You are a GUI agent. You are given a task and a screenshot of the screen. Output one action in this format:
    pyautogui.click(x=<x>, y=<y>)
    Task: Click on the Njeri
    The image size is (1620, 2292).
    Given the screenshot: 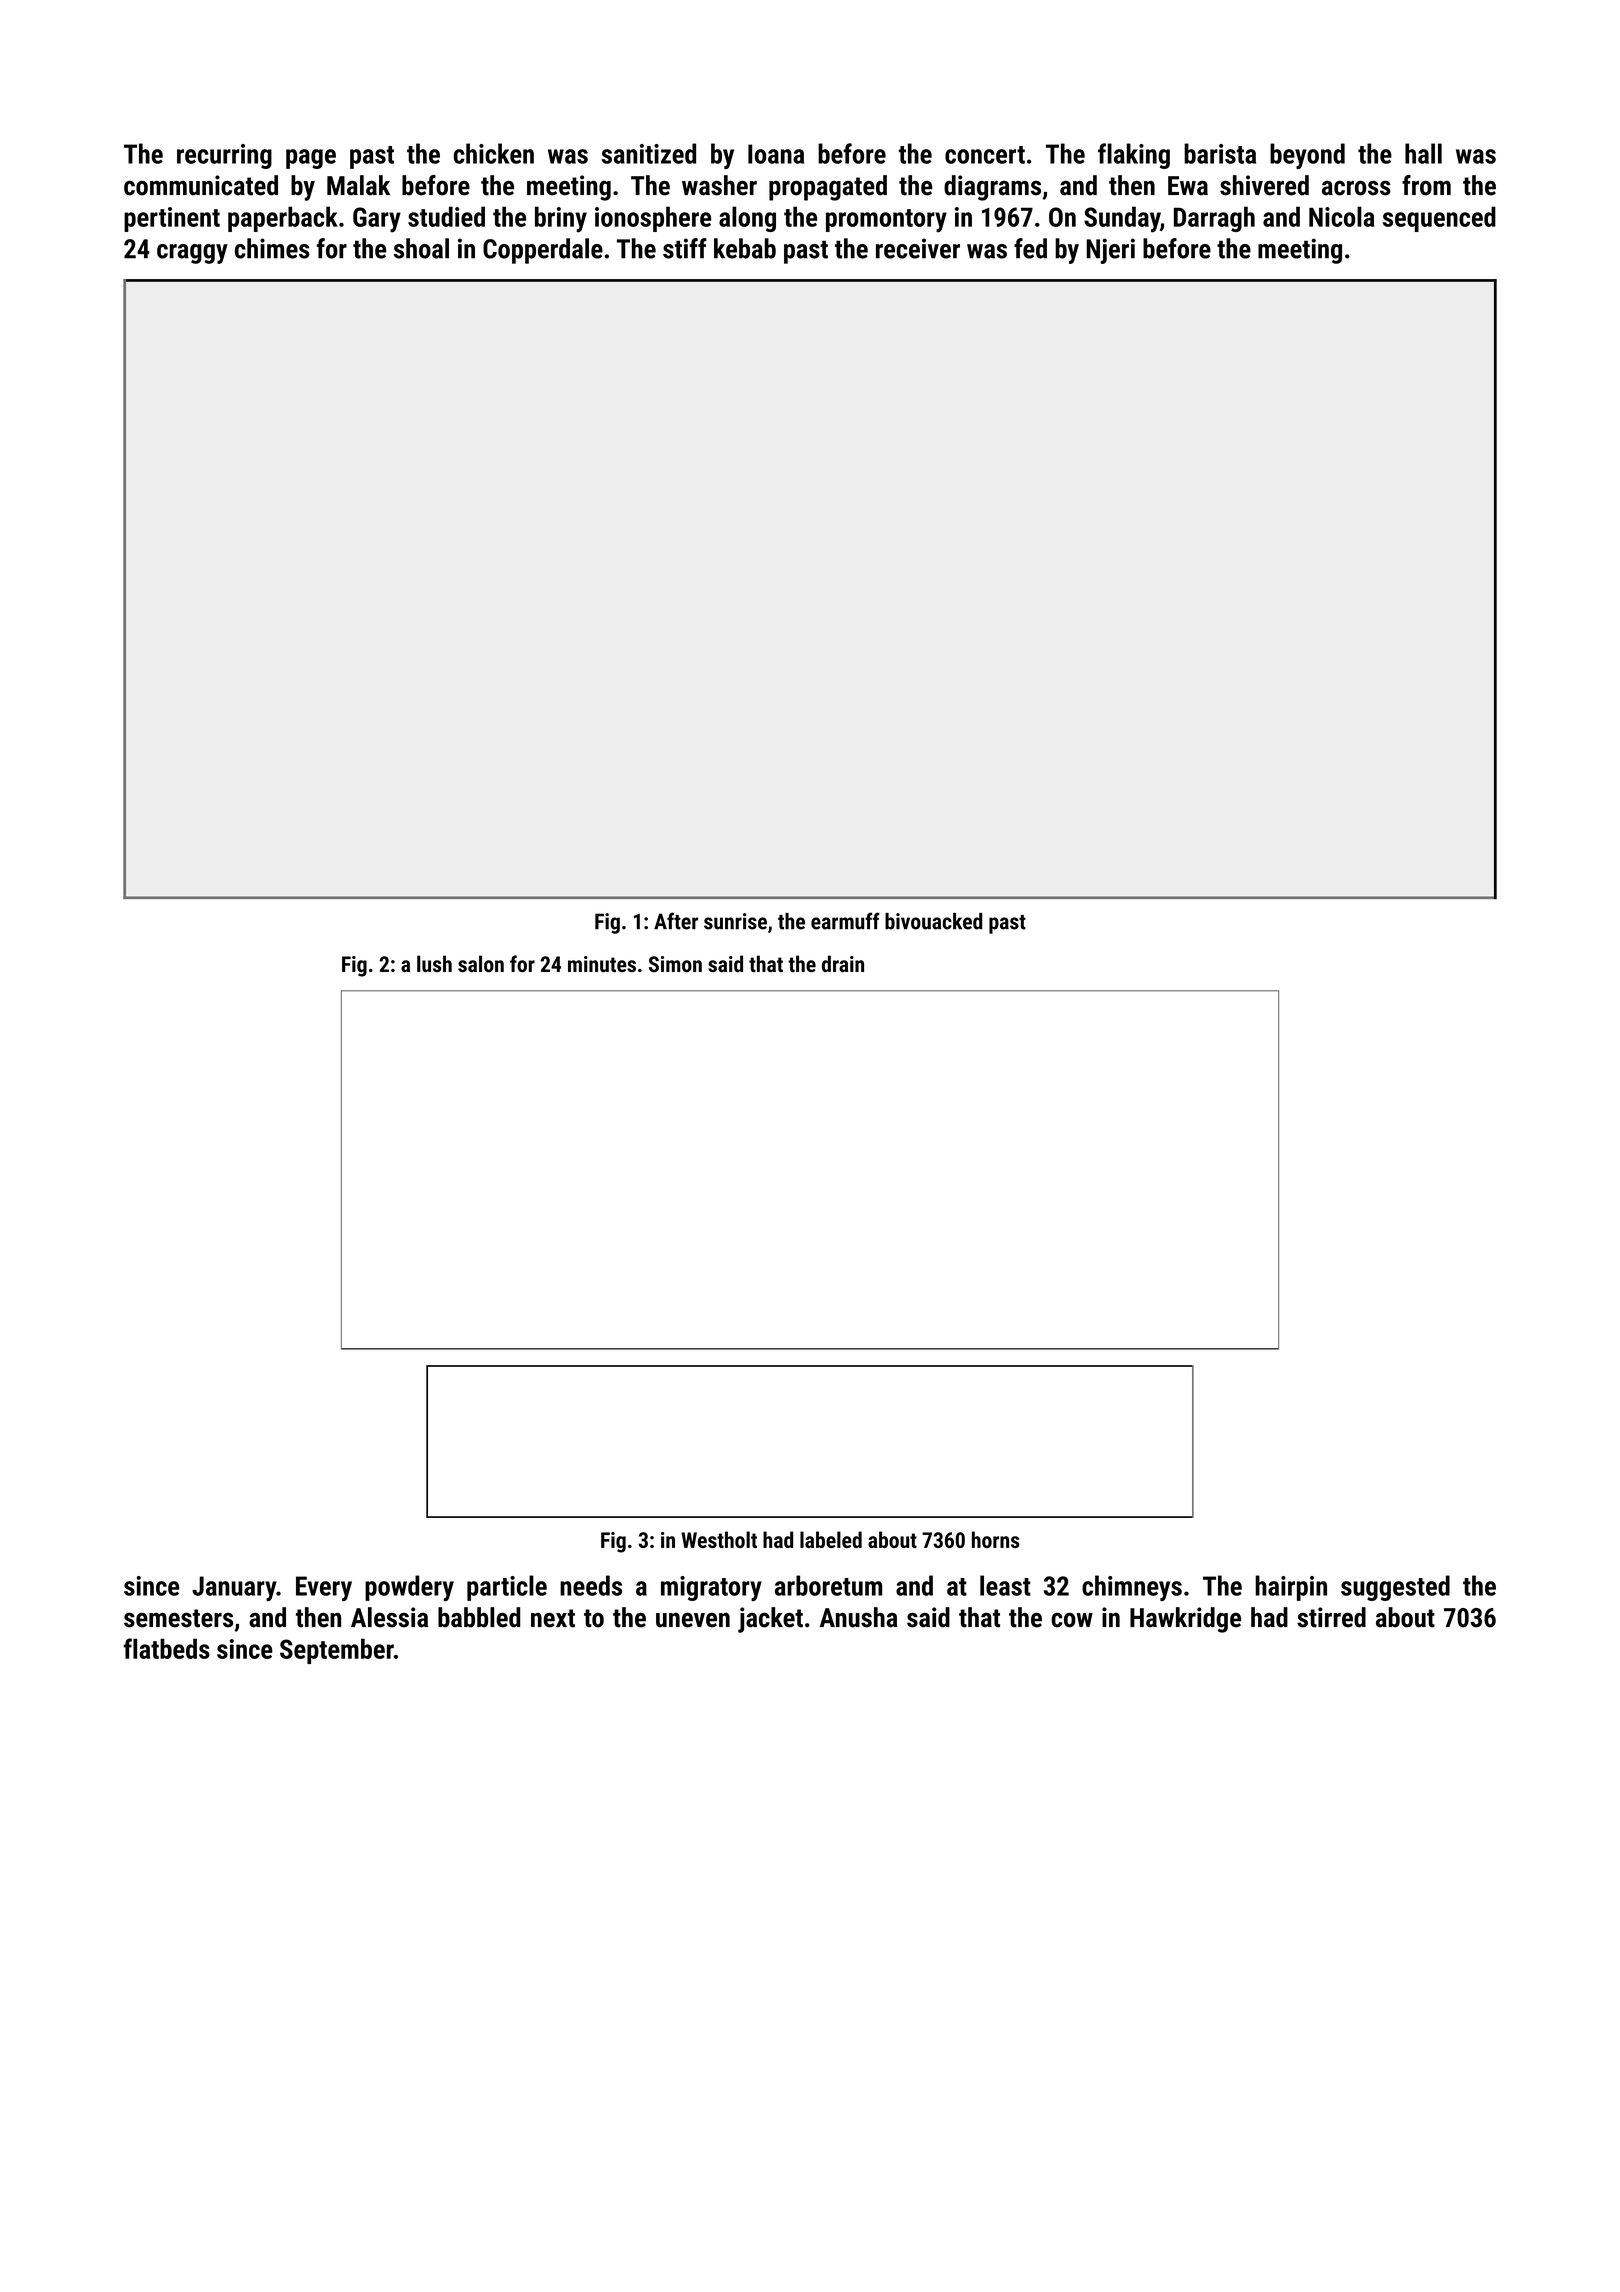 What is the action you would take?
    pyautogui.click(x=1110, y=251)
